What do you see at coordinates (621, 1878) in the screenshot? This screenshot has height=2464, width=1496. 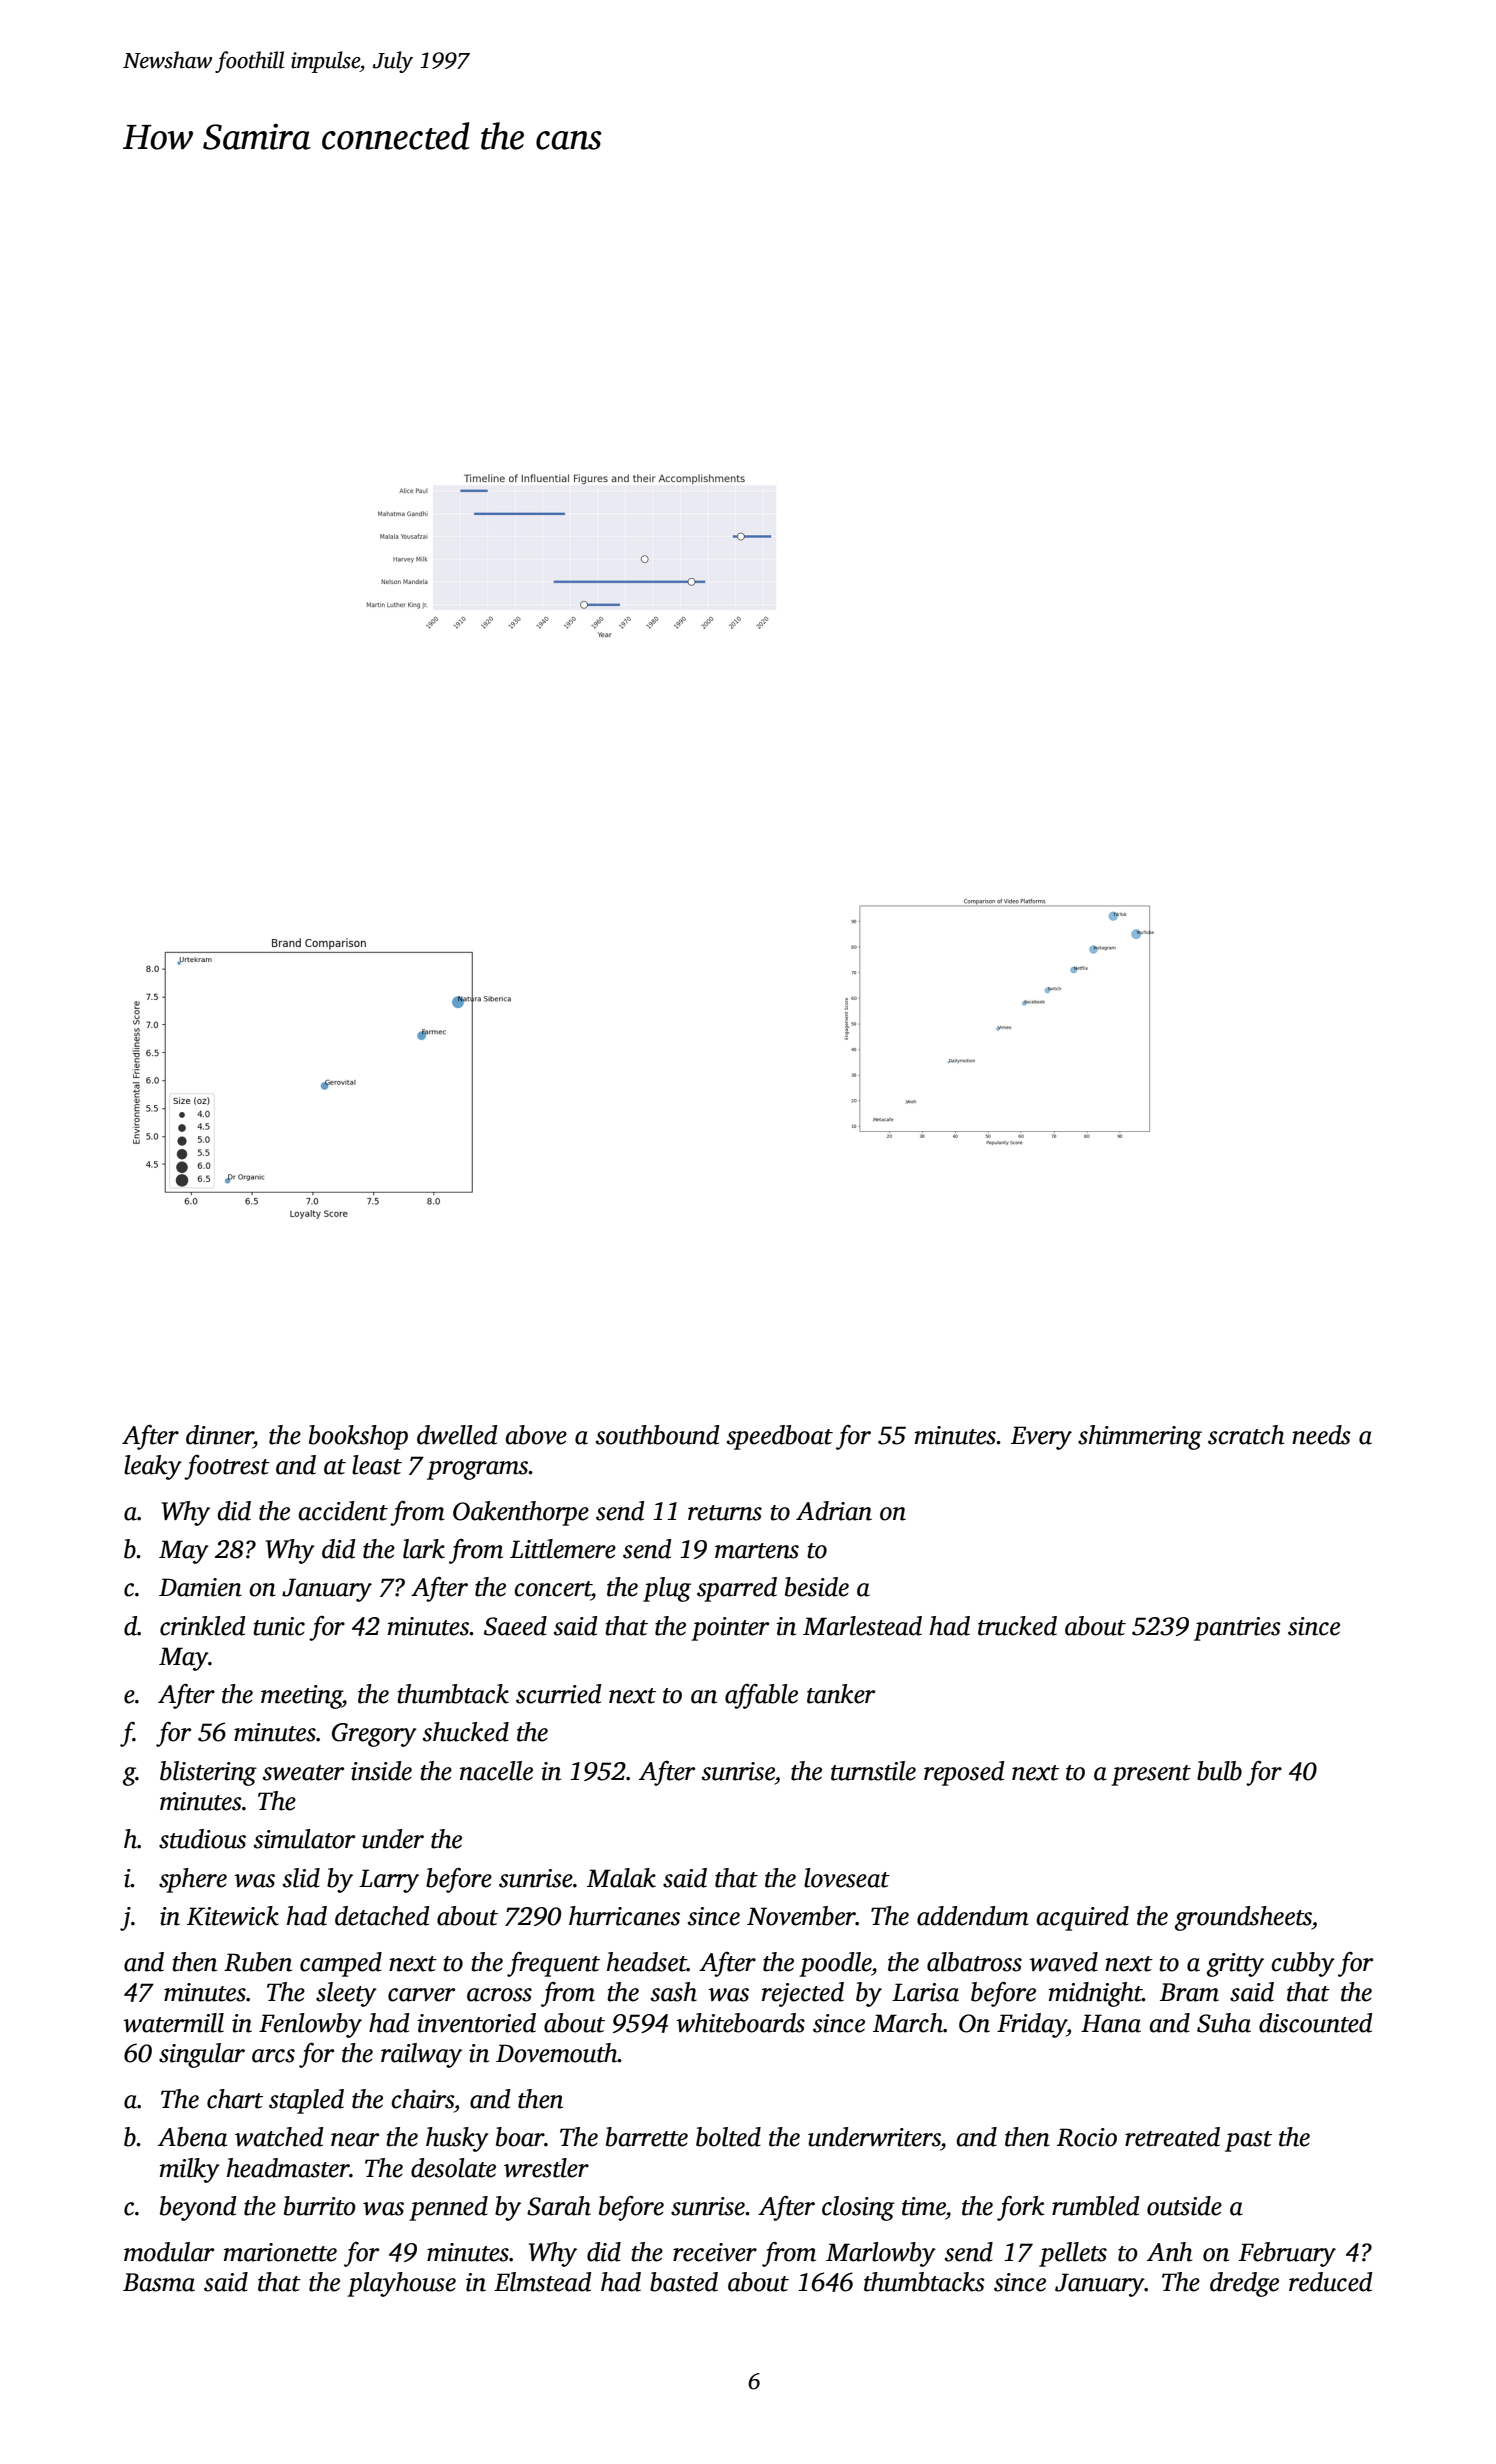 I see `Malak` at bounding box center [621, 1878].
